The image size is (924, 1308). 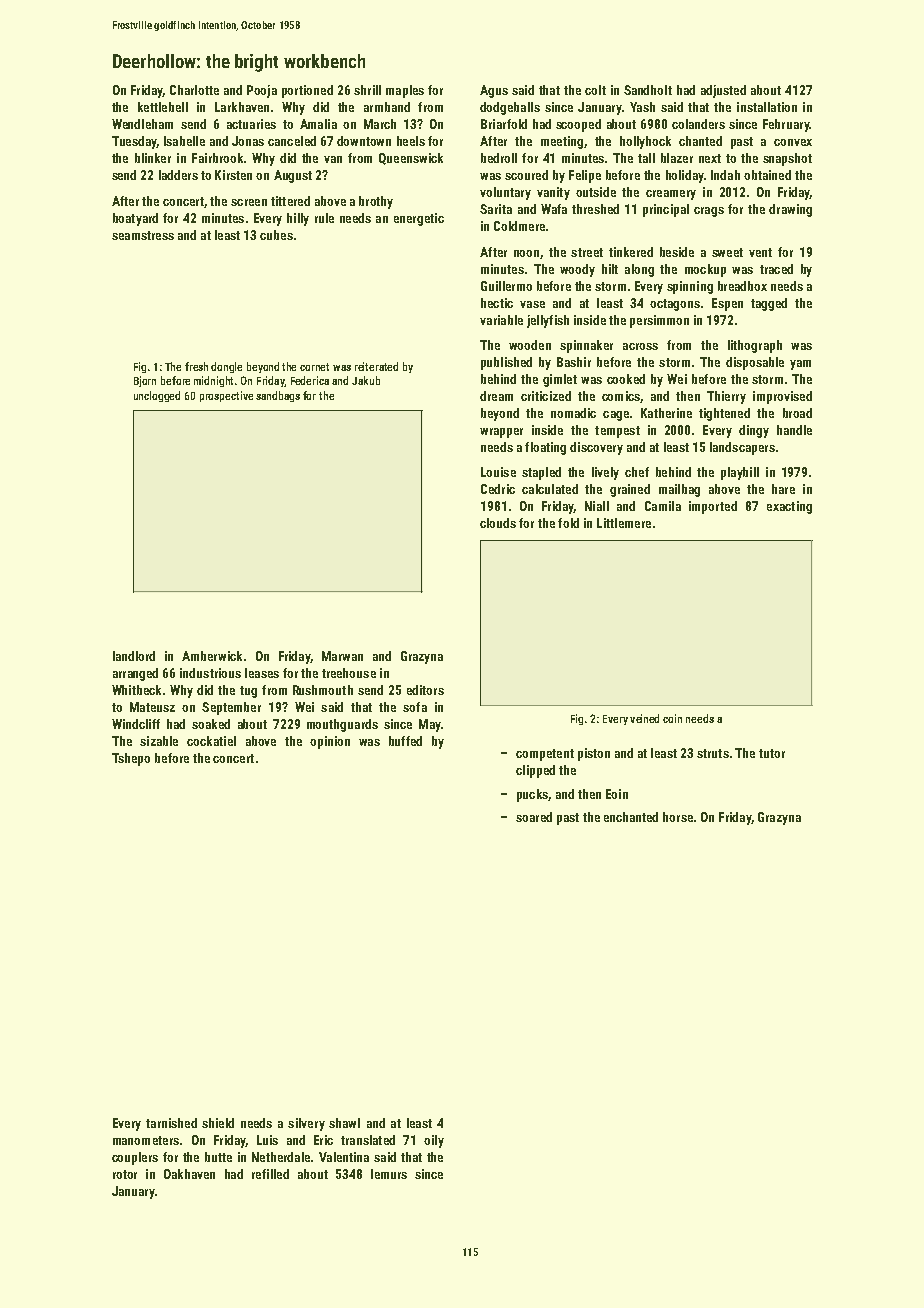 I want to click on reiterated, so click(x=376, y=366).
